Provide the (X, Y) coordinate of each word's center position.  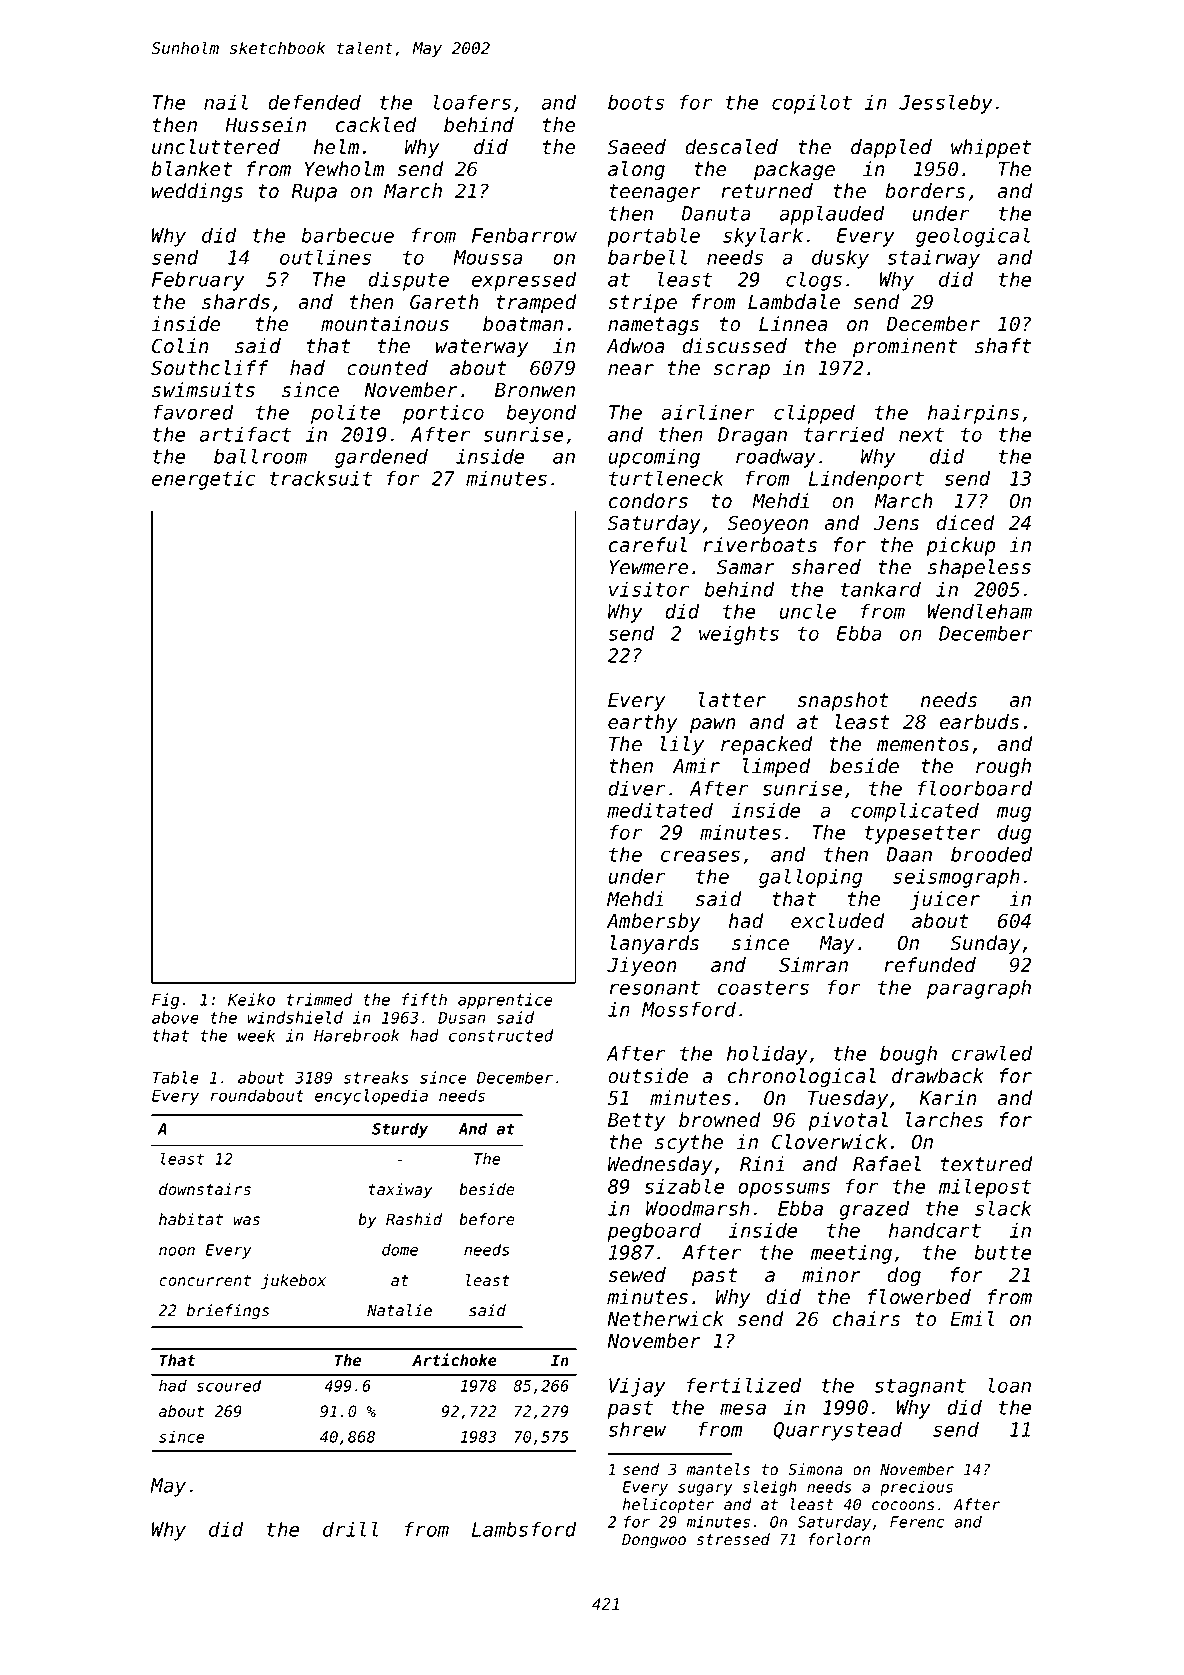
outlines (325, 257)
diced (965, 523)
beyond (541, 414)
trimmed (320, 999)
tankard (881, 589)
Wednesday (660, 1165)
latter (732, 700)
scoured (228, 1385)
